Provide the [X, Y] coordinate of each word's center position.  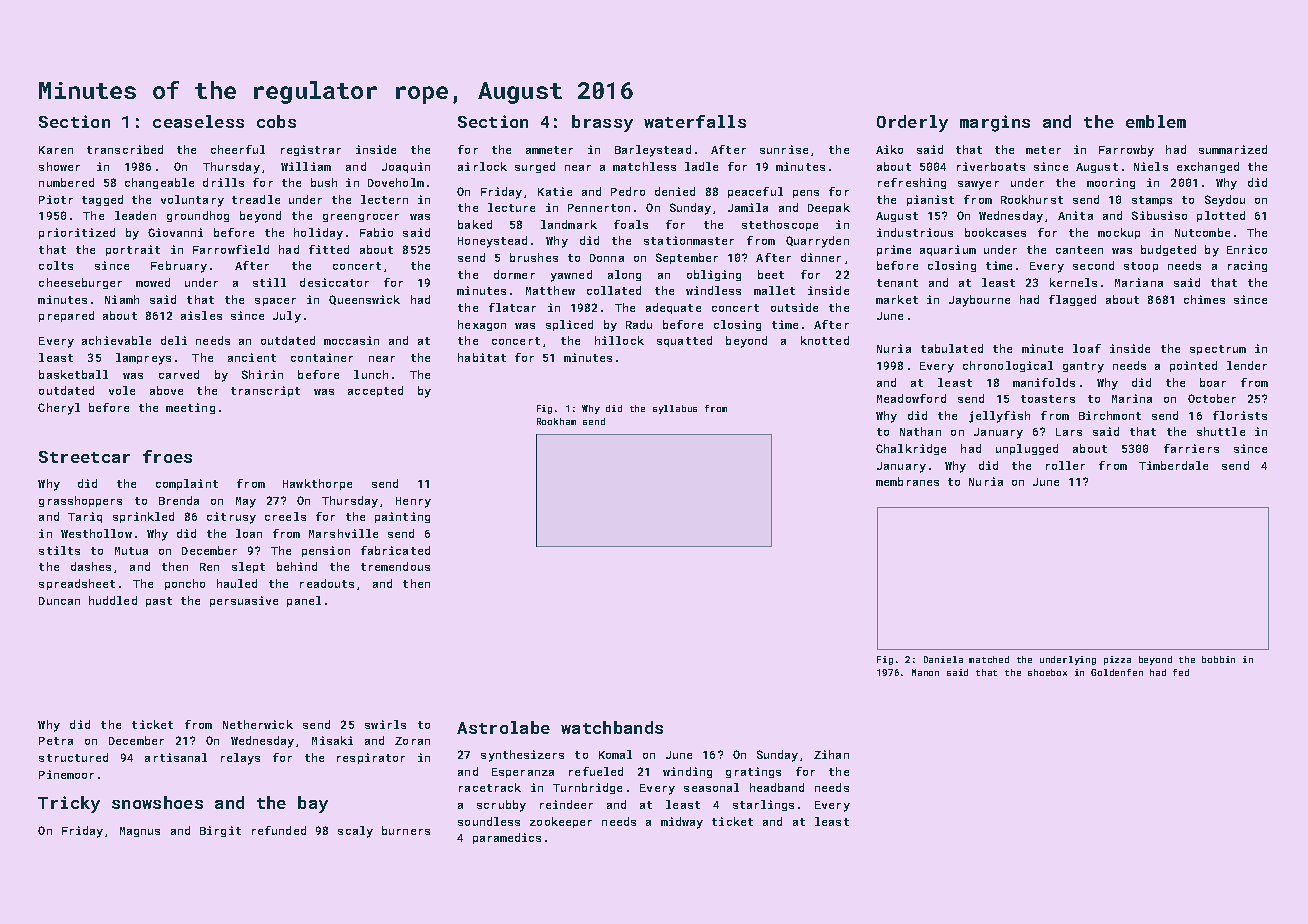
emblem [1156, 121]
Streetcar [84, 457]
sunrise [784, 149]
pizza [1117, 660]
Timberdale [1173, 465]
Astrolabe [503, 727]
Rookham [556, 421]
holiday [318, 234]
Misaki [332, 740]
